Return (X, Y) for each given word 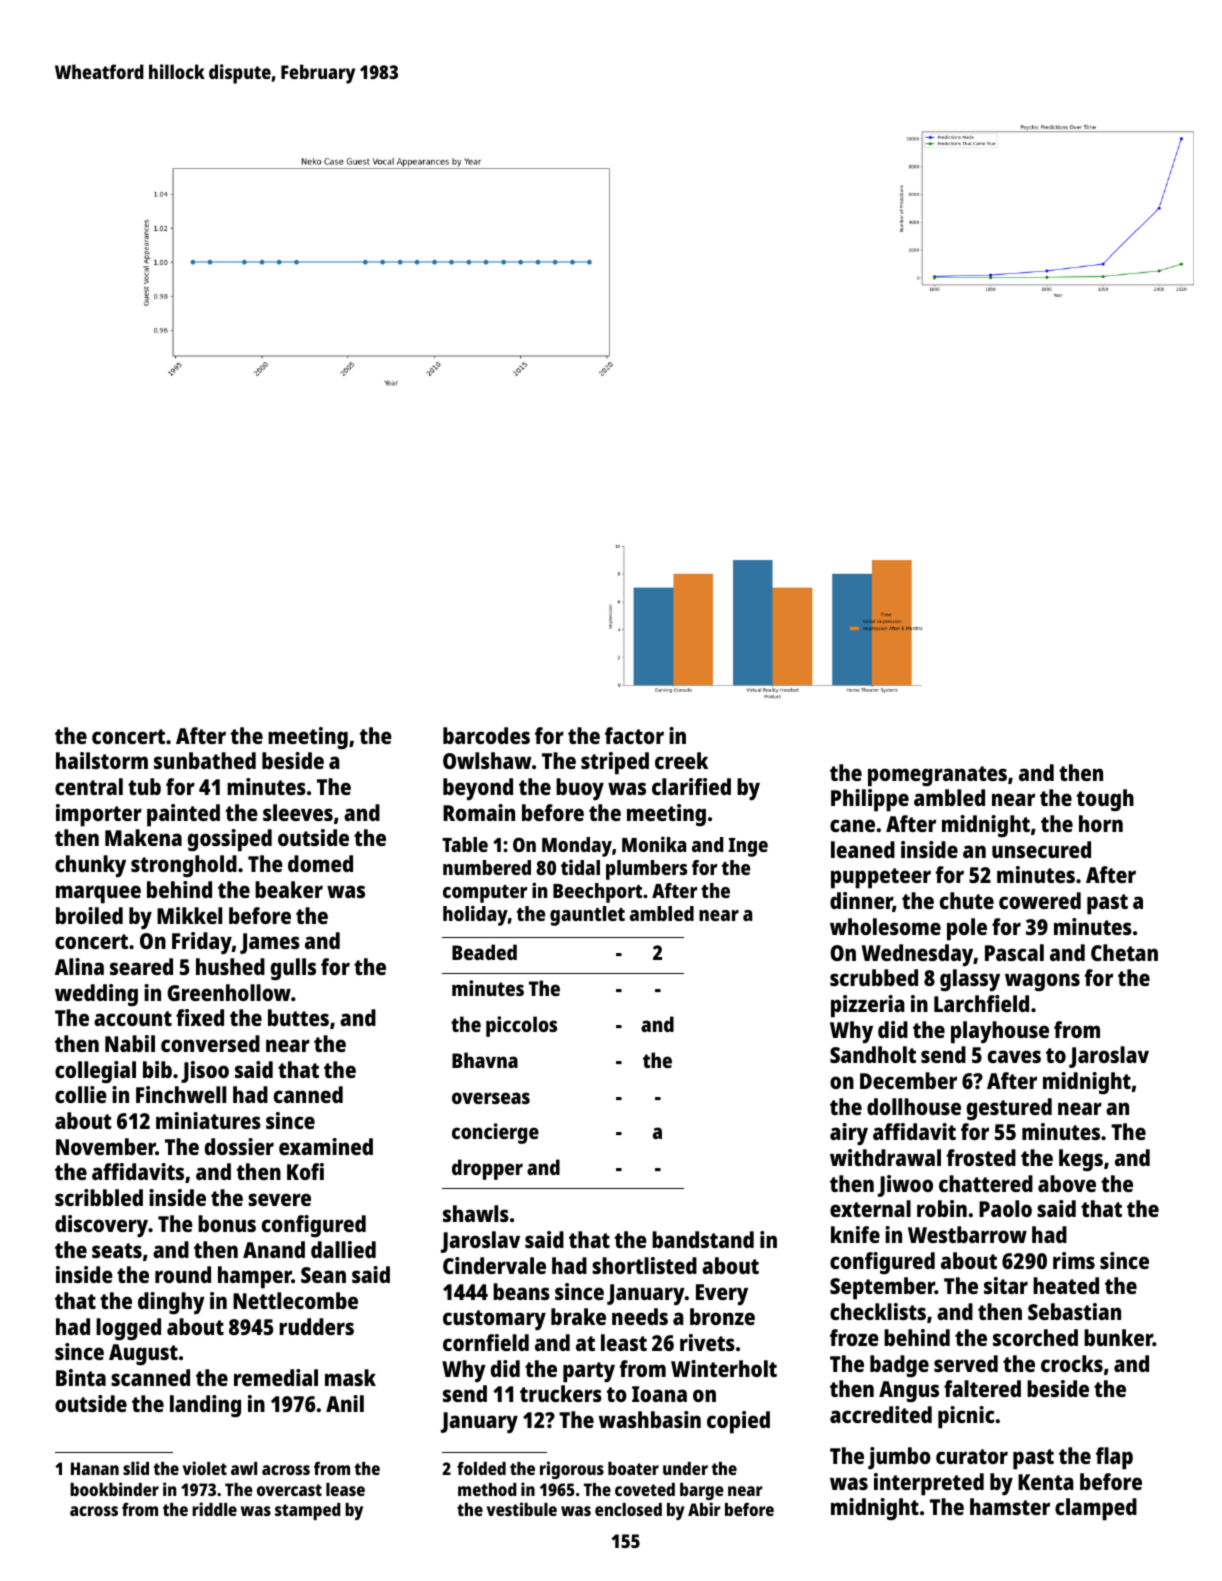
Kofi (305, 1171)
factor (634, 735)
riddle (214, 1509)
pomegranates (937, 776)
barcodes (486, 735)
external (870, 1208)
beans (521, 1291)
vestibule (522, 1509)
